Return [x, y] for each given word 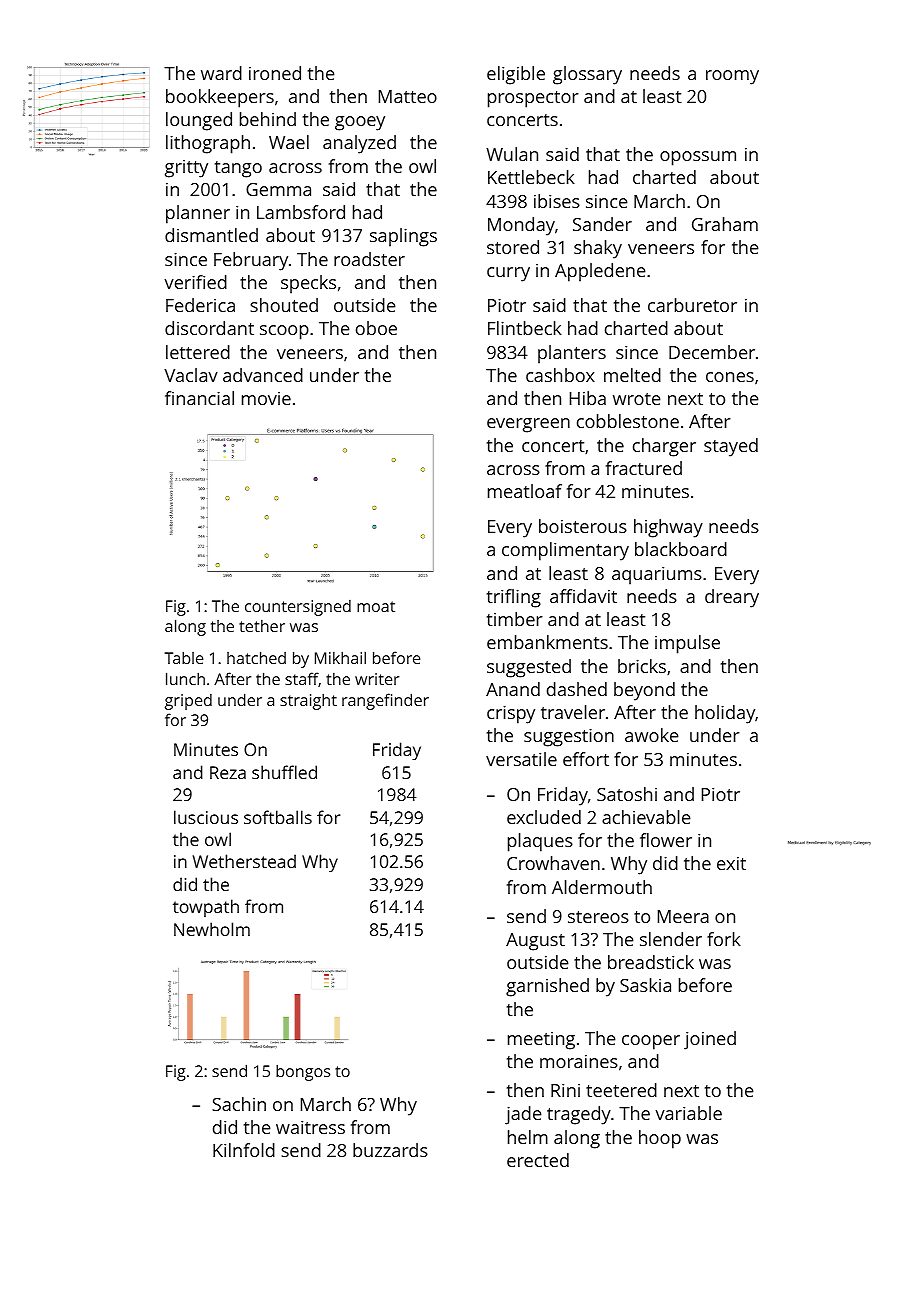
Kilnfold [244, 1150]
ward [221, 73]
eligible [516, 75]
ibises [557, 201]
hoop [660, 1139]
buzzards [390, 1150]
